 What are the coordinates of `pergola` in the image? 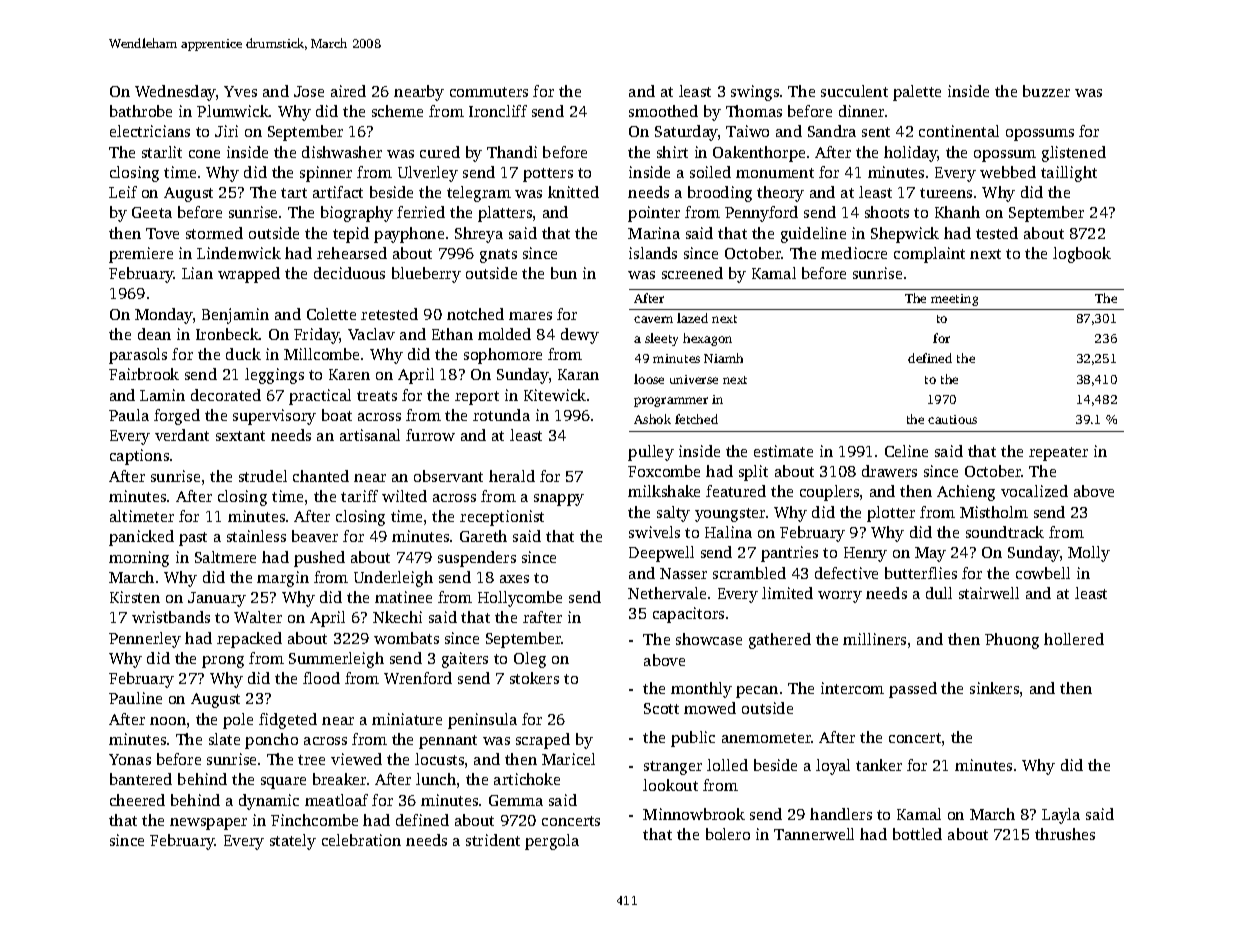 It's located at (552, 842).
